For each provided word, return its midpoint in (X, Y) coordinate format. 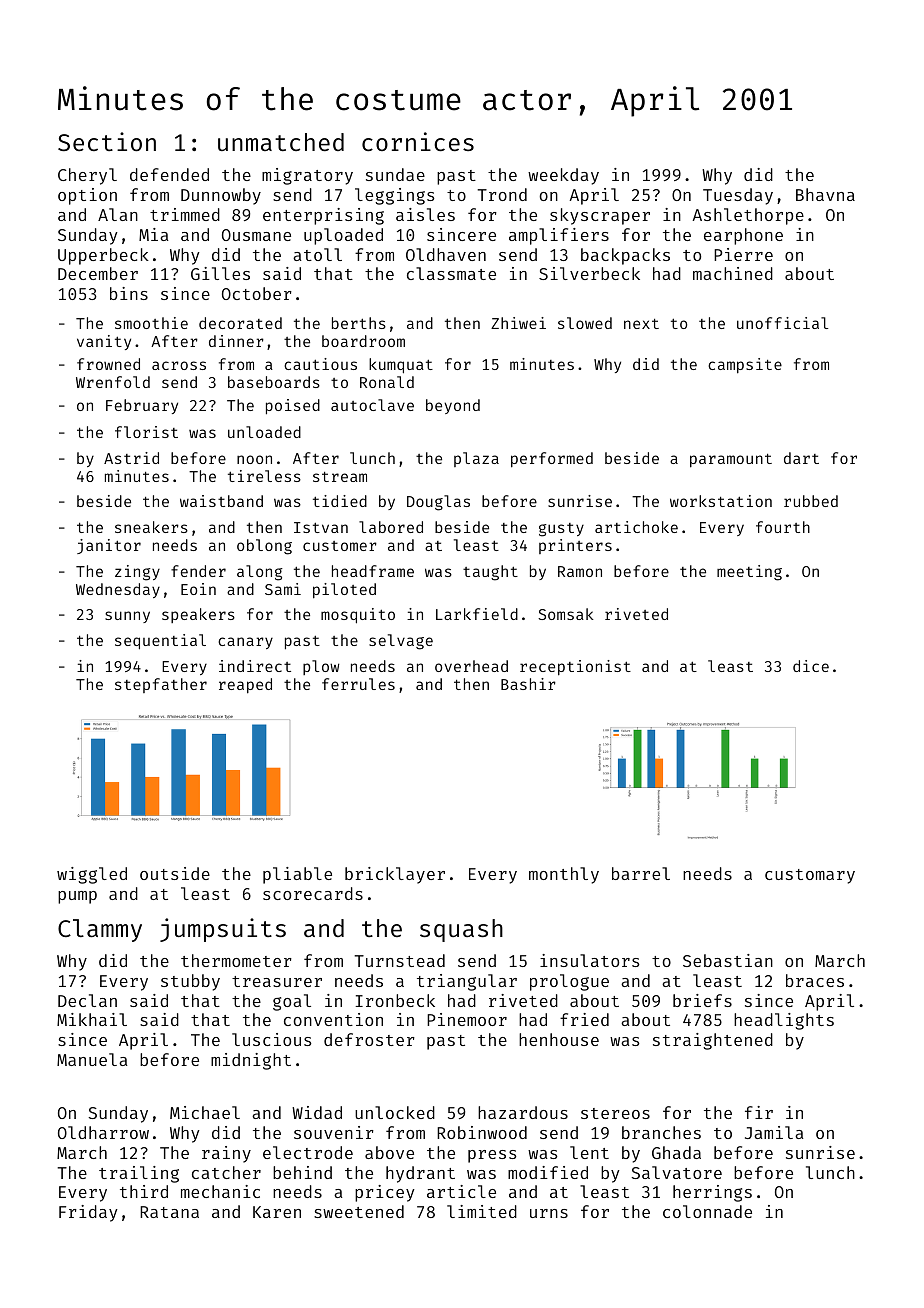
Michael (205, 1112)
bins (129, 293)
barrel (641, 873)
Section (107, 141)
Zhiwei (518, 323)
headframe (373, 571)
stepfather (161, 685)
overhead (471, 666)
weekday (563, 176)
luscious (272, 1039)
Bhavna (825, 194)
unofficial (782, 323)
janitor (109, 546)
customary (810, 876)
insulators (590, 960)
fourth (783, 527)
